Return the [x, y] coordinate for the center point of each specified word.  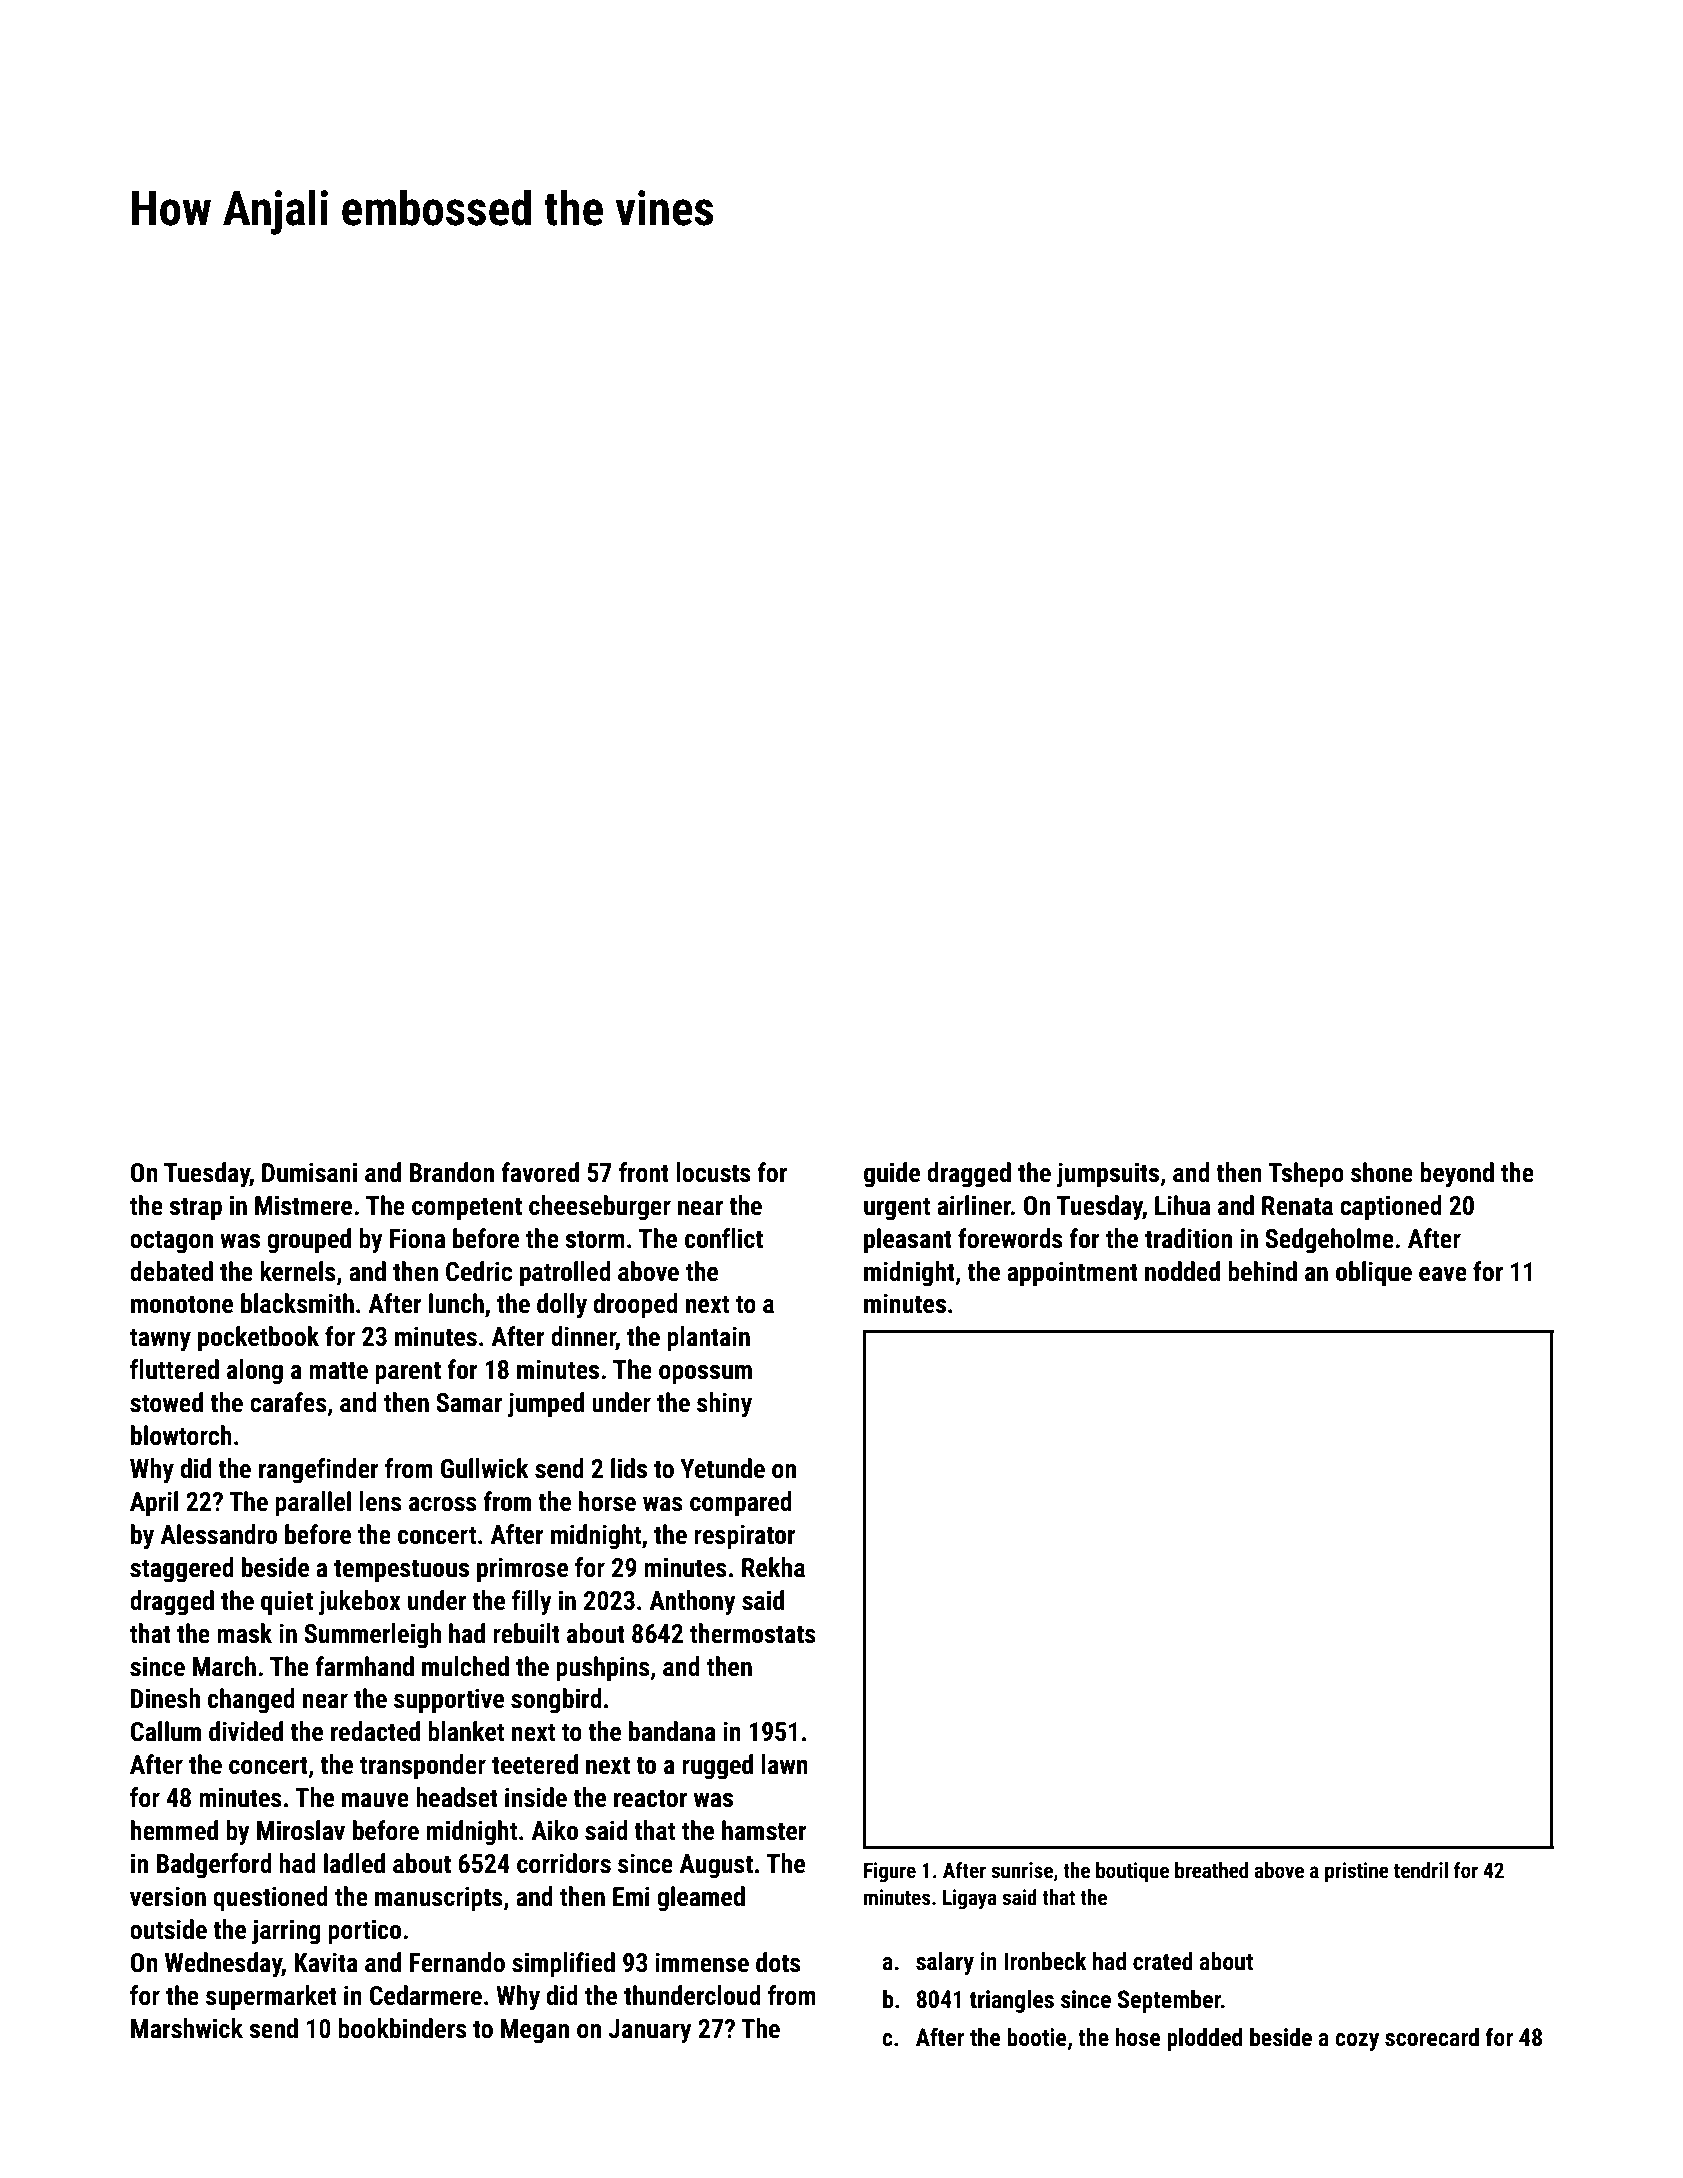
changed [251, 1701]
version [168, 1896]
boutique [1132, 1872]
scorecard [1432, 2037]
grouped [309, 1241]
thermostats [753, 1633]
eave [1443, 1274]
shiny [724, 1405]
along [255, 1372]
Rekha [773, 1567]
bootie [1036, 2037]
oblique [1374, 1274]
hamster [764, 1830]
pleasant [908, 1241]
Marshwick [187, 2028]
